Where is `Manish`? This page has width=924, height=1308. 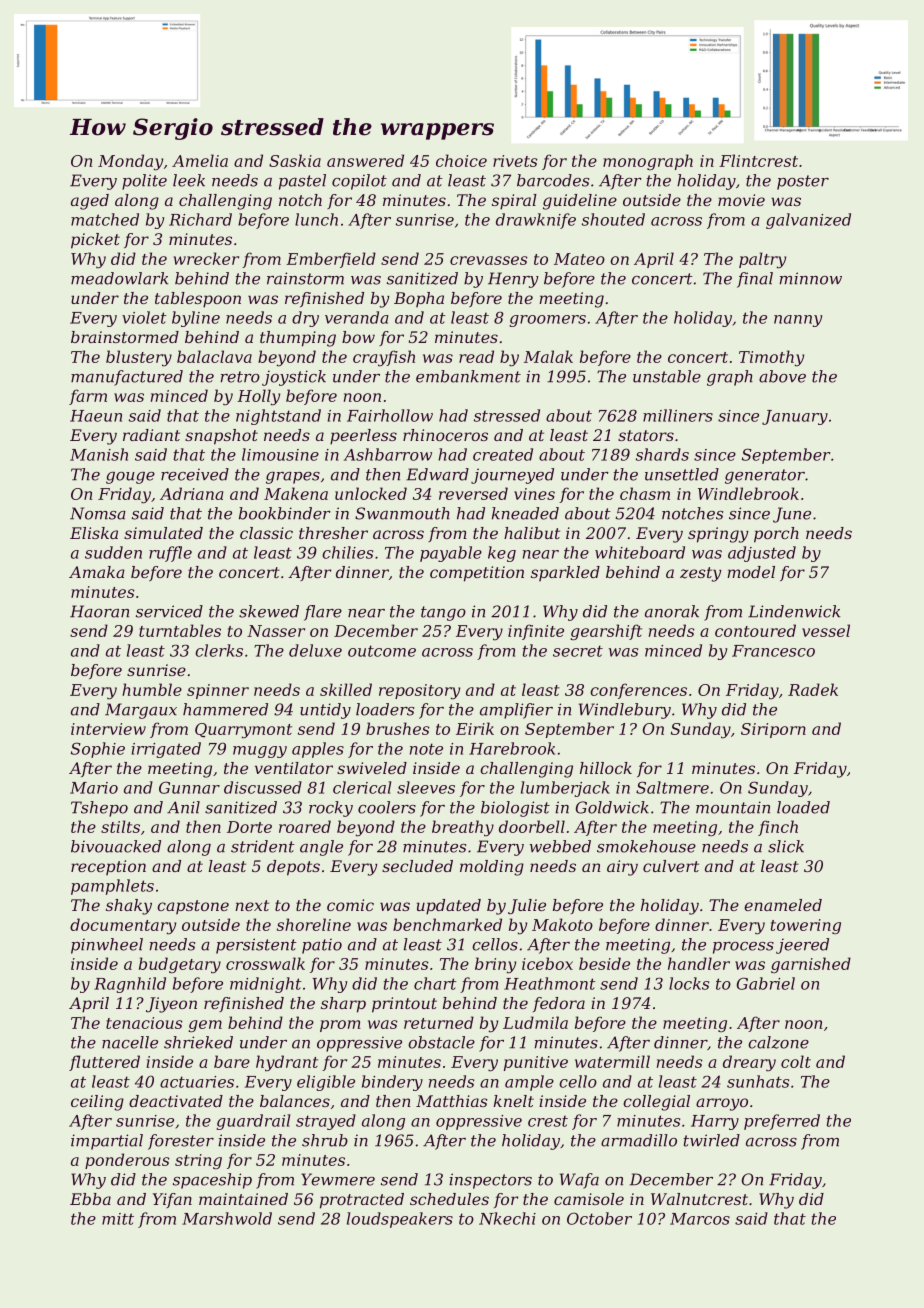
Manish is located at coordinates (99, 454).
